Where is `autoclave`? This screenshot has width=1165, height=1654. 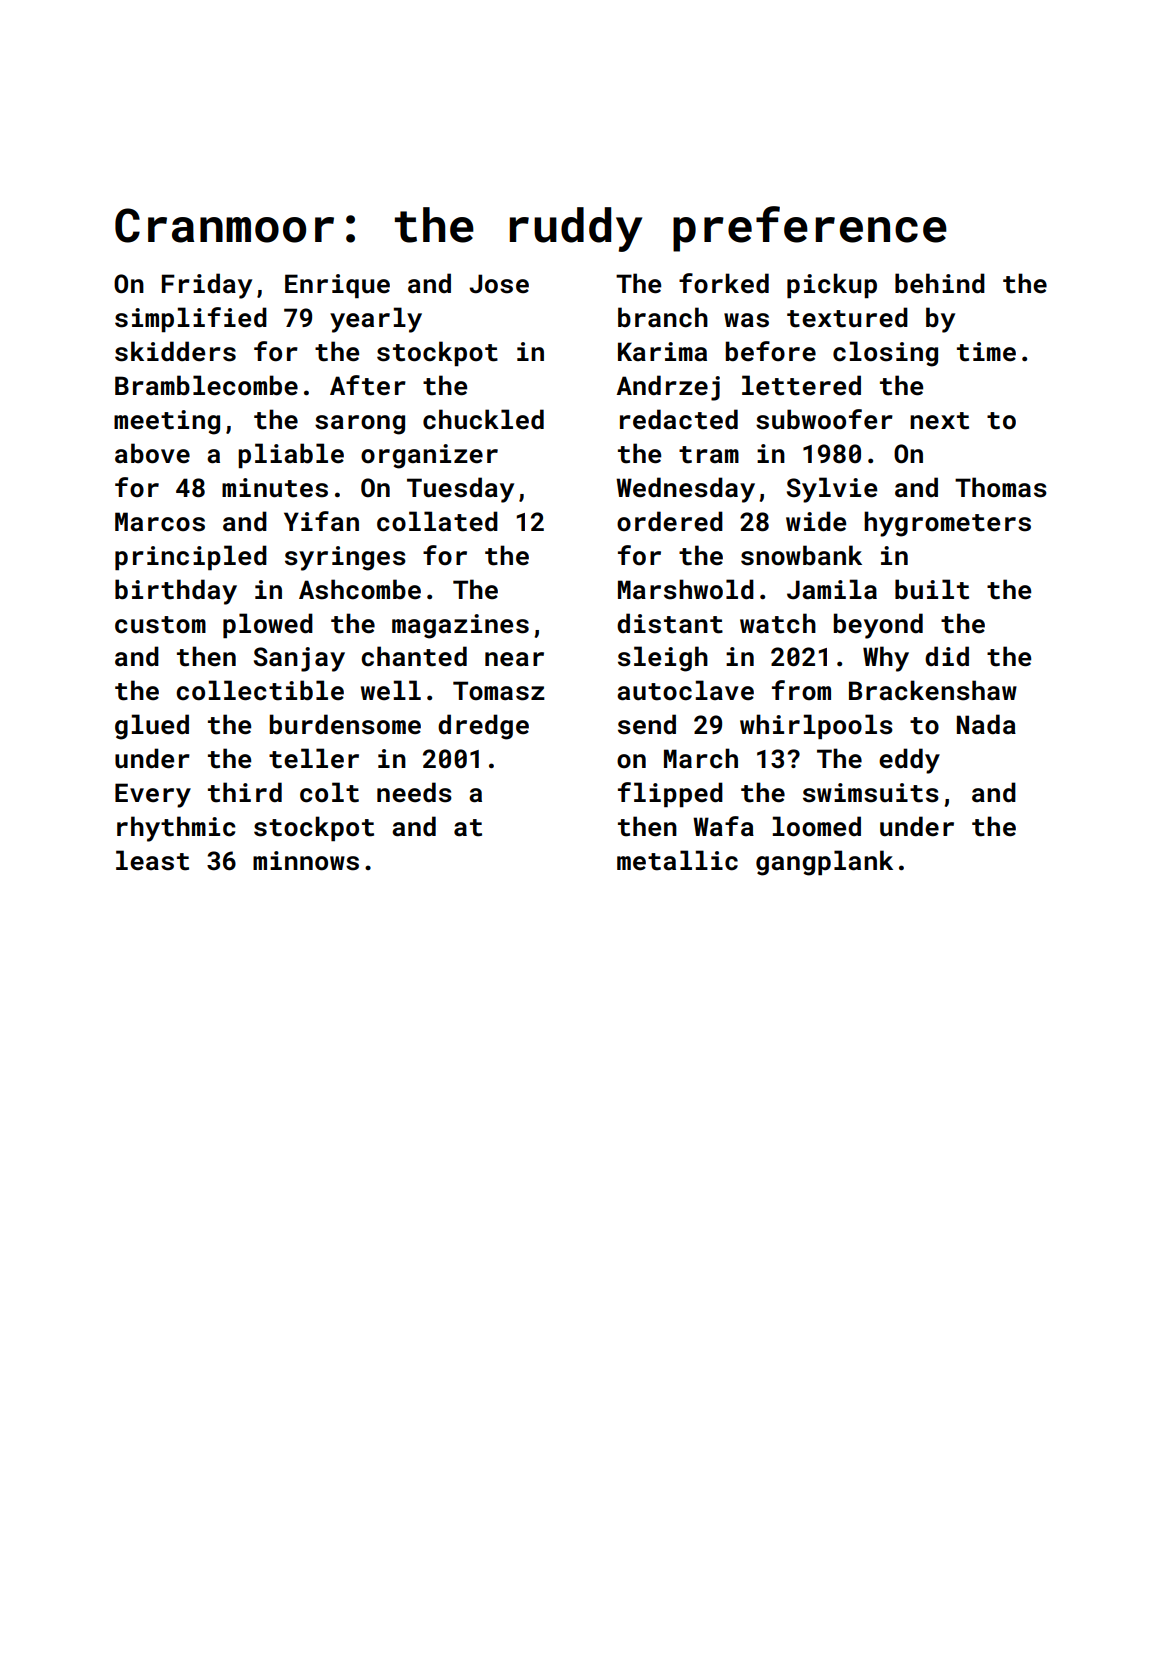 autoclave is located at coordinates (685, 690).
